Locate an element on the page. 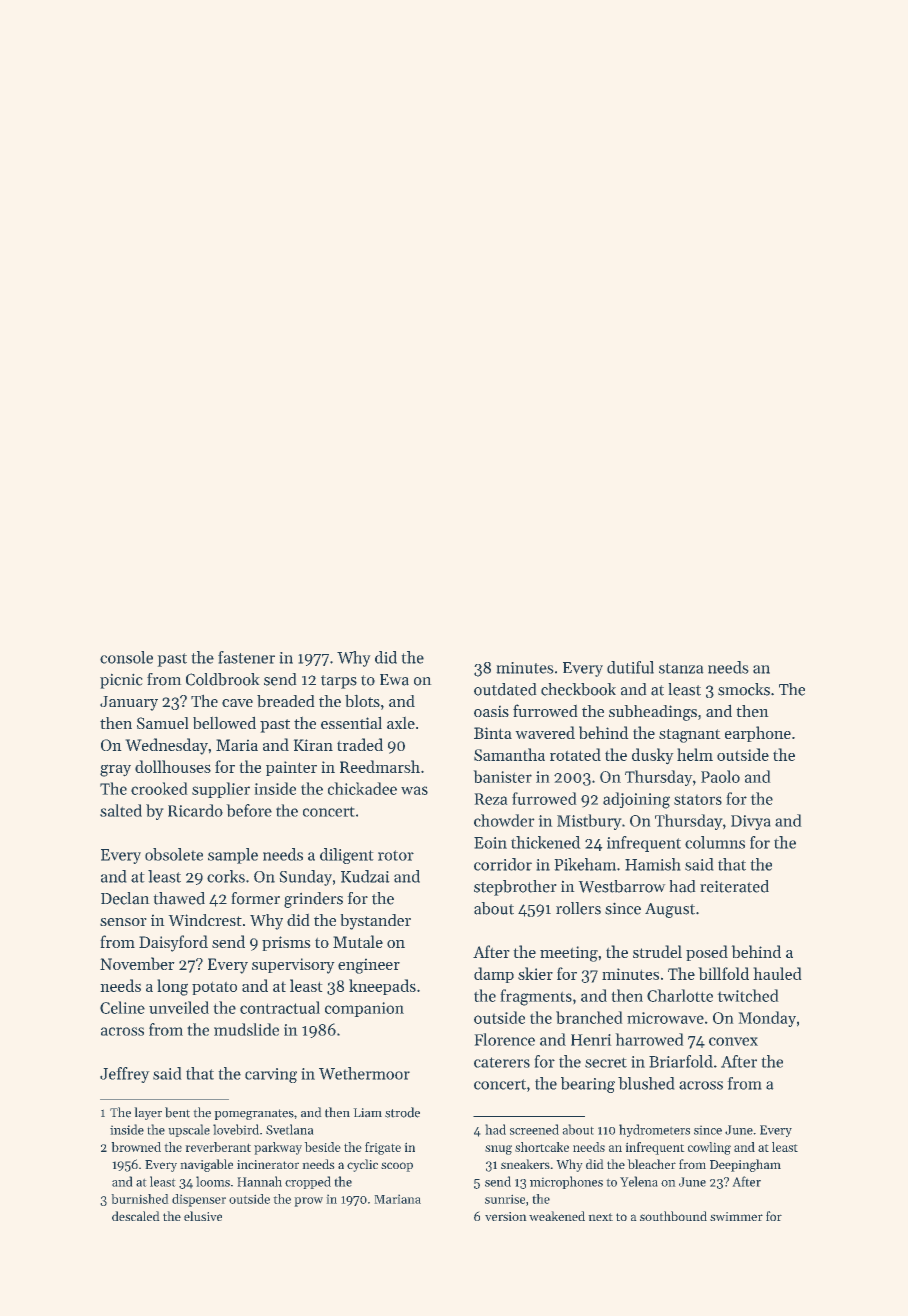  Celine is located at coordinates (122, 1007).
